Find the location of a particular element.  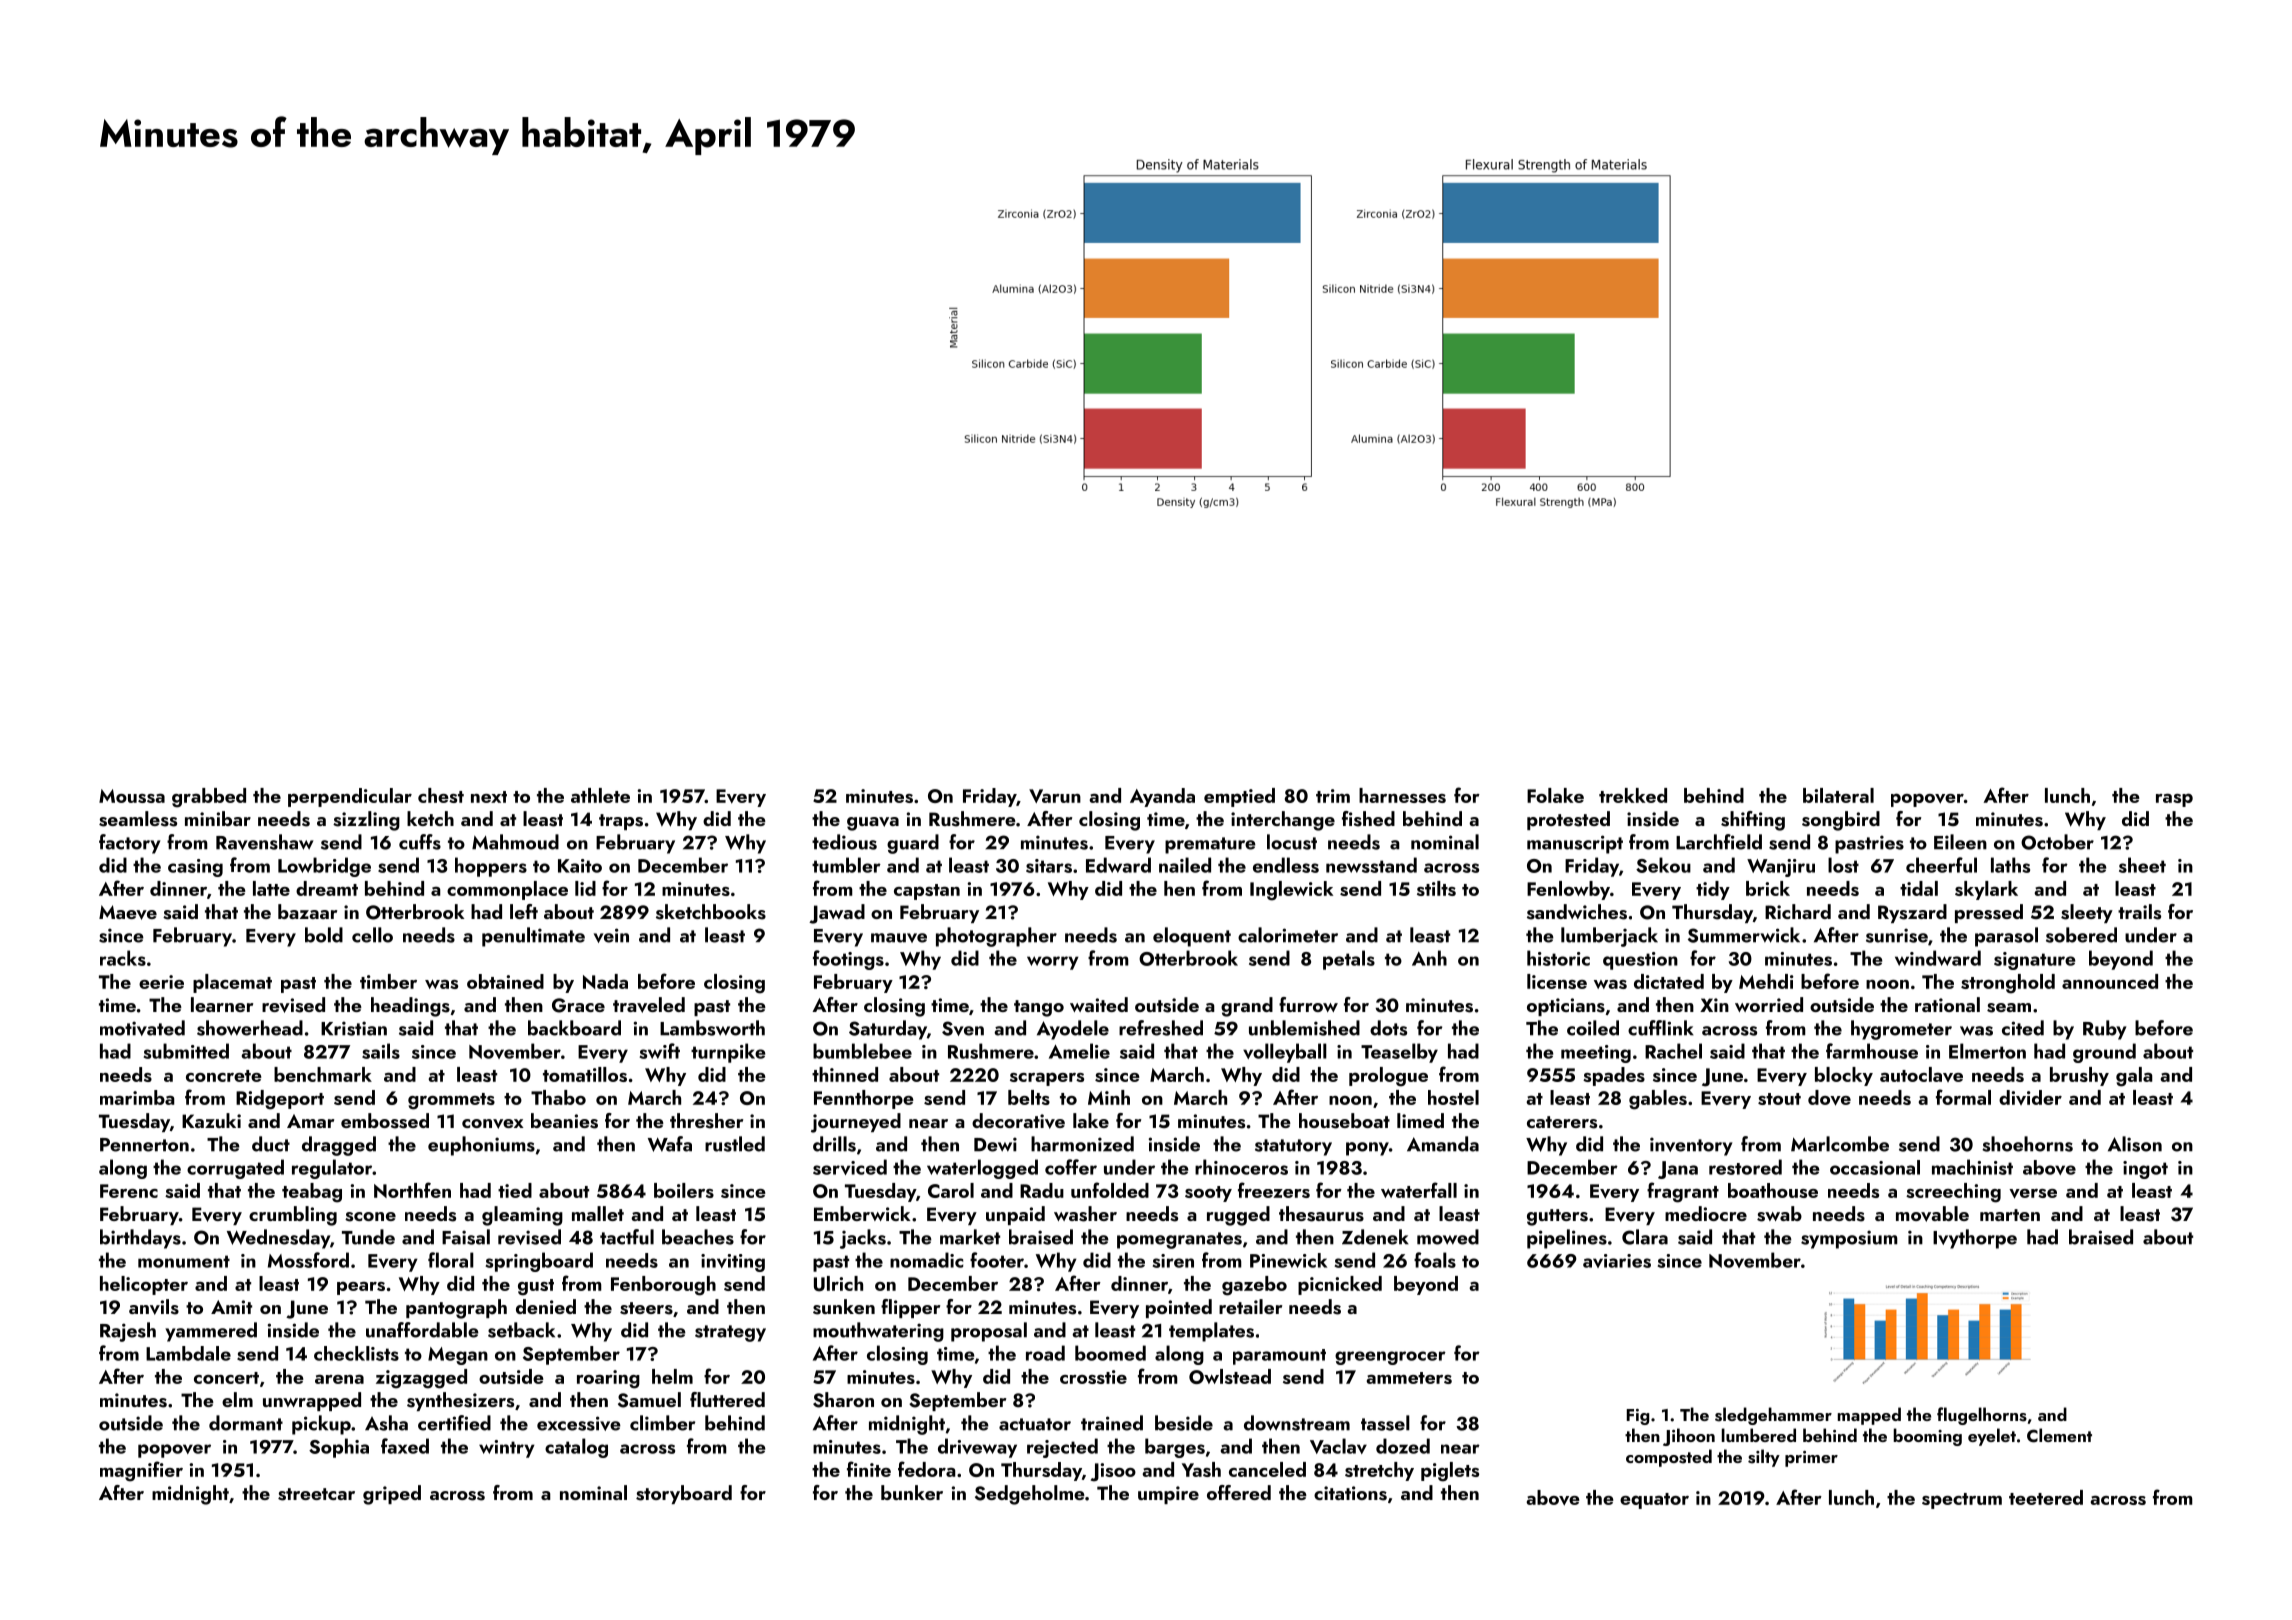

Ivythorpe is located at coordinates (1975, 1239).
